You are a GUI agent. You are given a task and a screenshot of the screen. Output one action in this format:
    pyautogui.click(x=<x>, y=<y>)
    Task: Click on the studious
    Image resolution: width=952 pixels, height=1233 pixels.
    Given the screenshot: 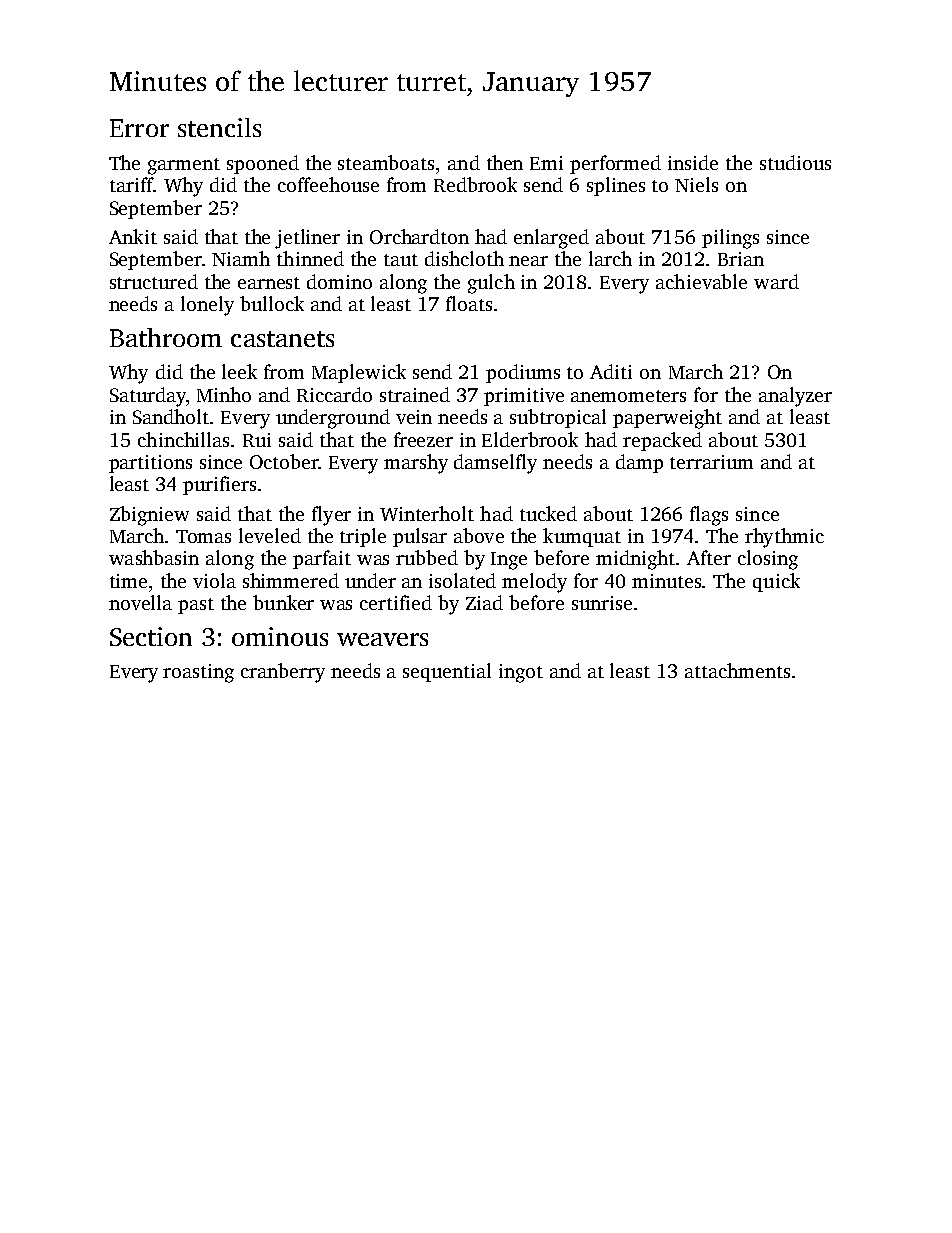 What is the action you would take?
    pyautogui.click(x=795, y=162)
